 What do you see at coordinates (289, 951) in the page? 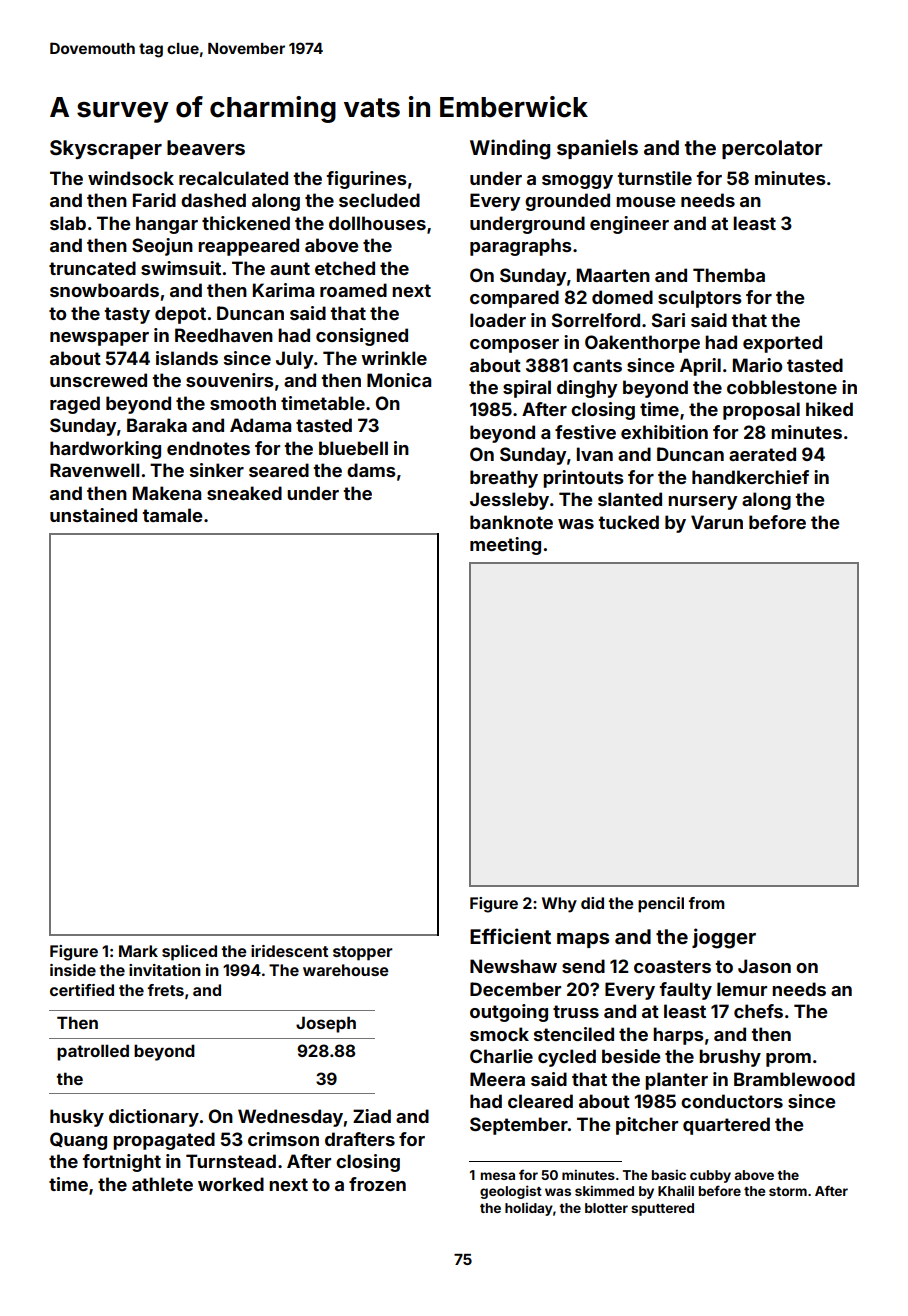
I see `iridescent` at bounding box center [289, 951].
